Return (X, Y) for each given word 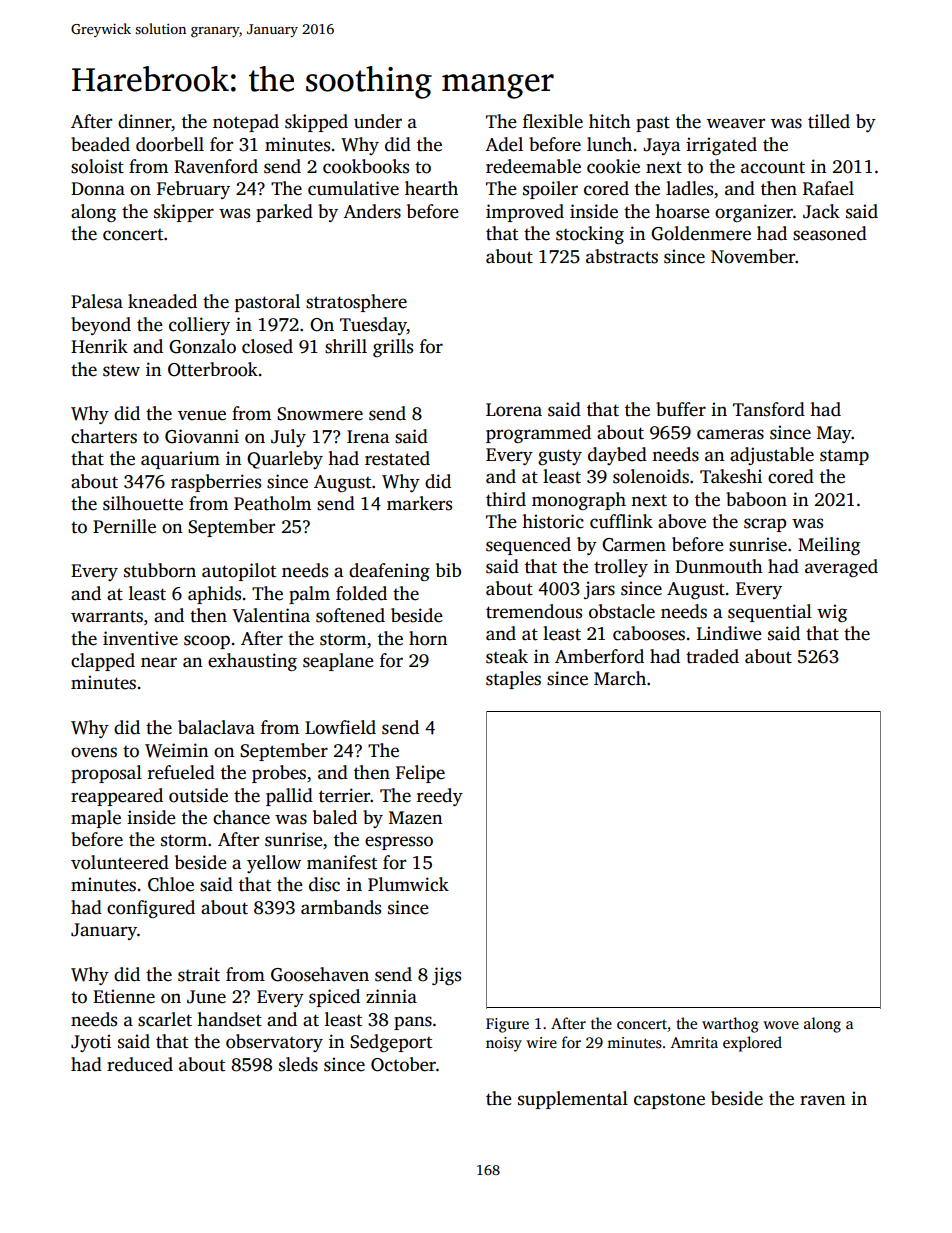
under (378, 121)
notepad (246, 123)
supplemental (573, 1100)
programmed (538, 434)
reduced (140, 1064)
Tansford (769, 409)
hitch (610, 121)
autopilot (239, 572)
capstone (669, 1101)
